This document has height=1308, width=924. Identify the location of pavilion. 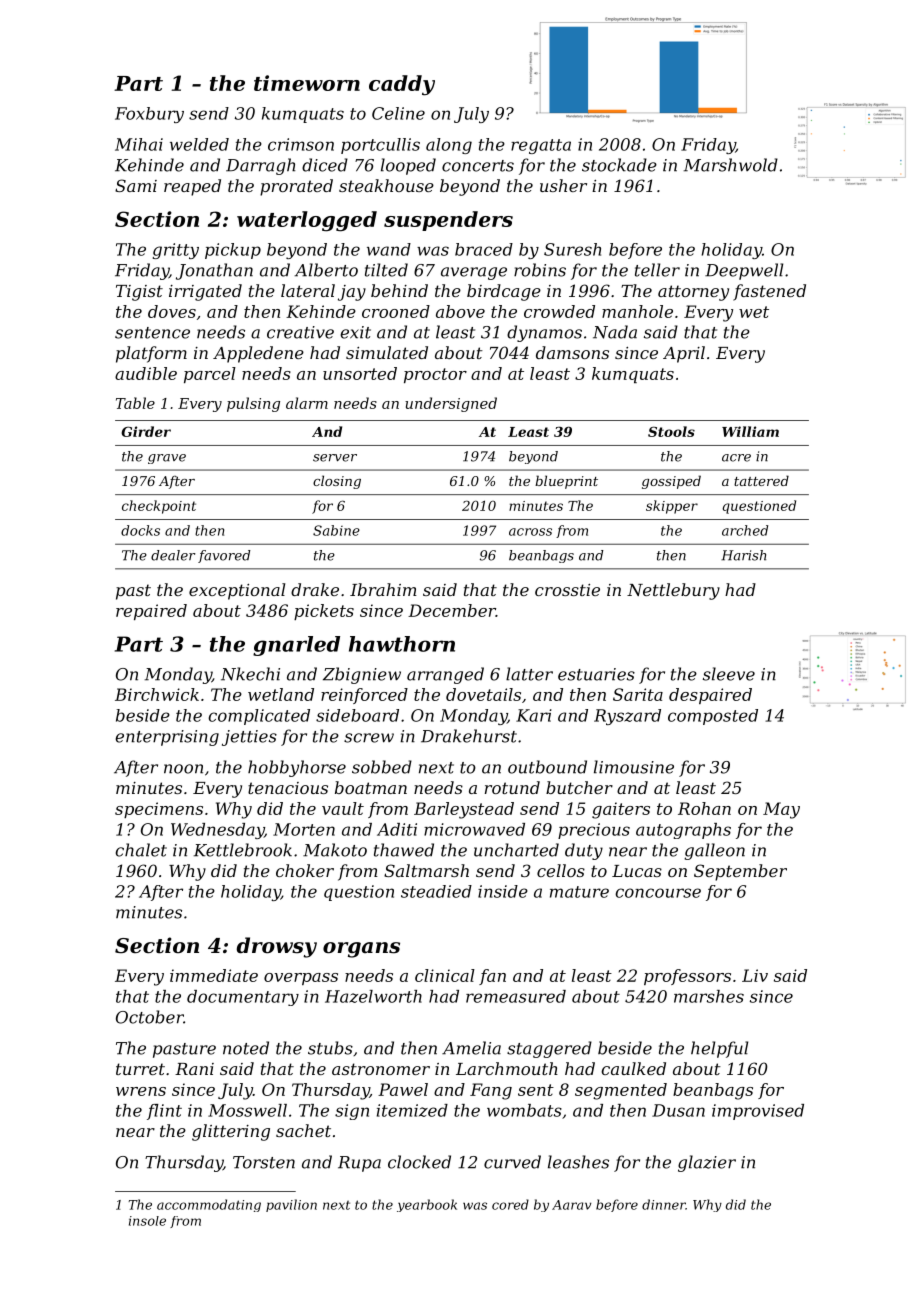
(291, 1205).
